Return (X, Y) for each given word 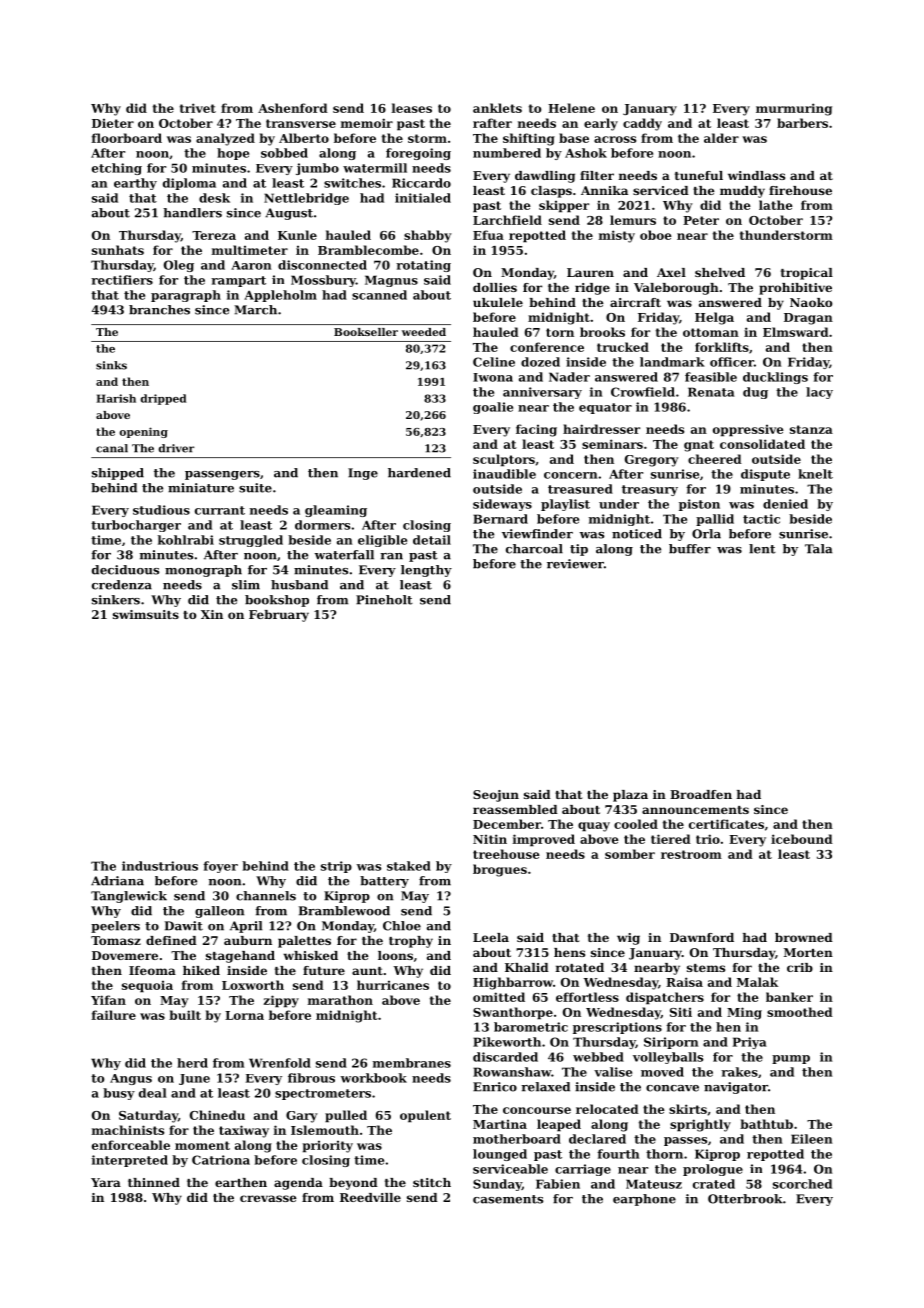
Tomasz (116, 940)
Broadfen (701, 794)
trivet (198, 108)
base (574, 138)
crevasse (268, 1198)
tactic (761, 519)
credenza (122, 585)
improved (544, 840)
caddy (642, 124)
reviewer (575, 564)
